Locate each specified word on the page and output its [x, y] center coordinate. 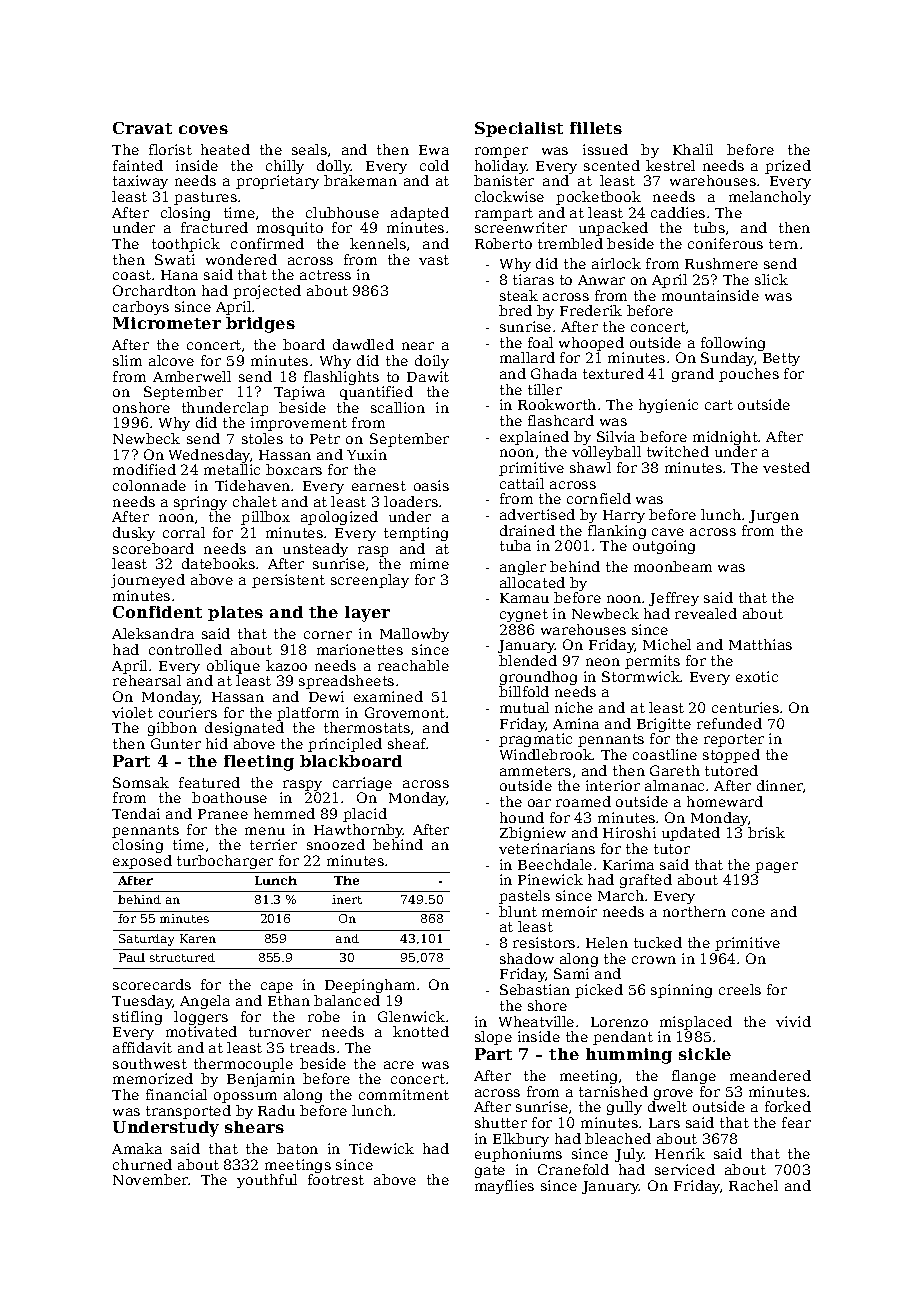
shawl [590, 467]
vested [786, 467]
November [151, 1179]
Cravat [142, 128]
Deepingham [370, 986]
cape [277, 987]
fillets [596, 128]
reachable [413, 665]
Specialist [519, 129]
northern [694, 911]
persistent [288, 581]
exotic [757, 676]
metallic [232, 469]
